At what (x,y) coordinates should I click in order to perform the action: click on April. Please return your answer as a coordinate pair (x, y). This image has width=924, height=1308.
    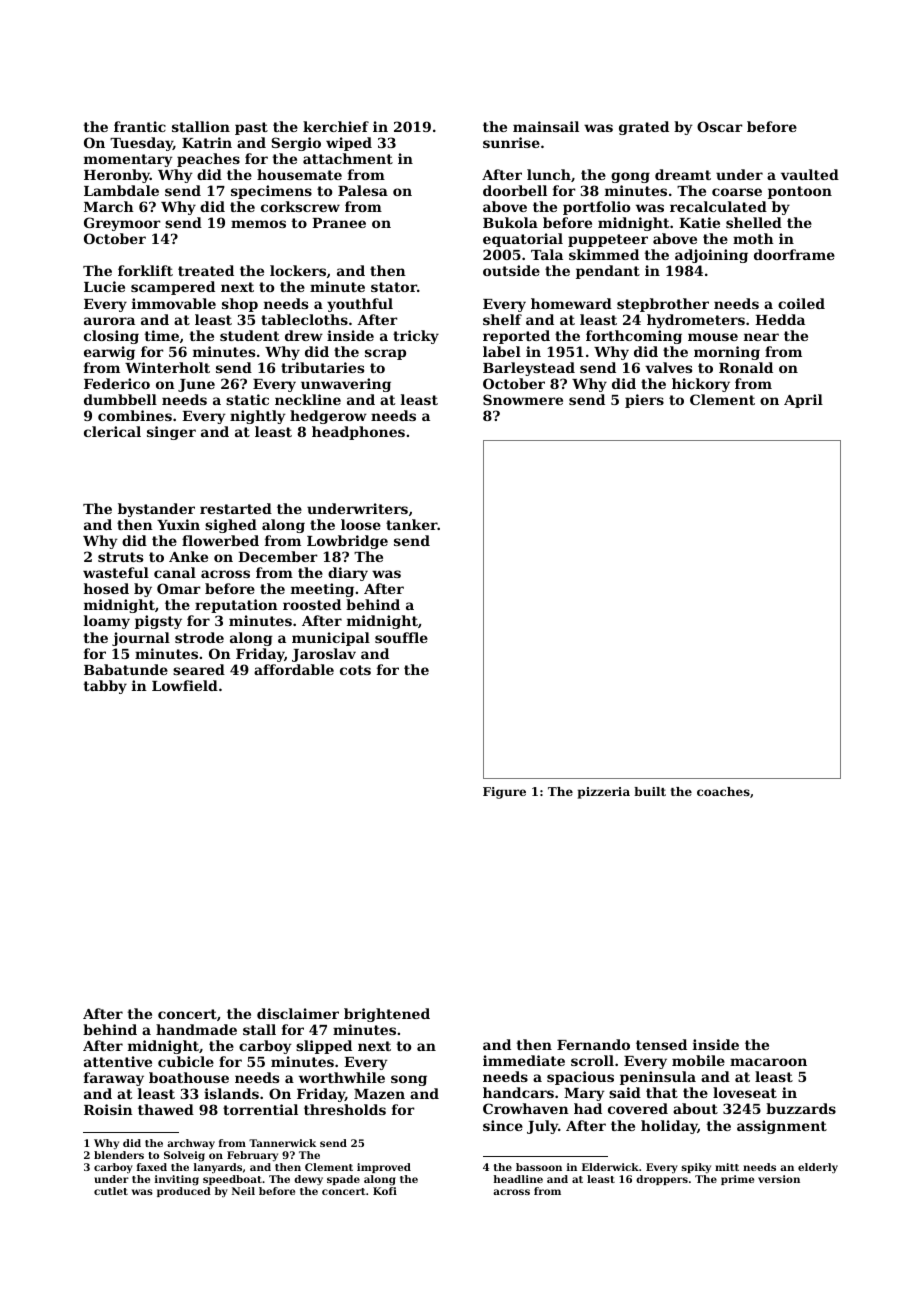
    Looking at the image, I should click on (803, 401).
